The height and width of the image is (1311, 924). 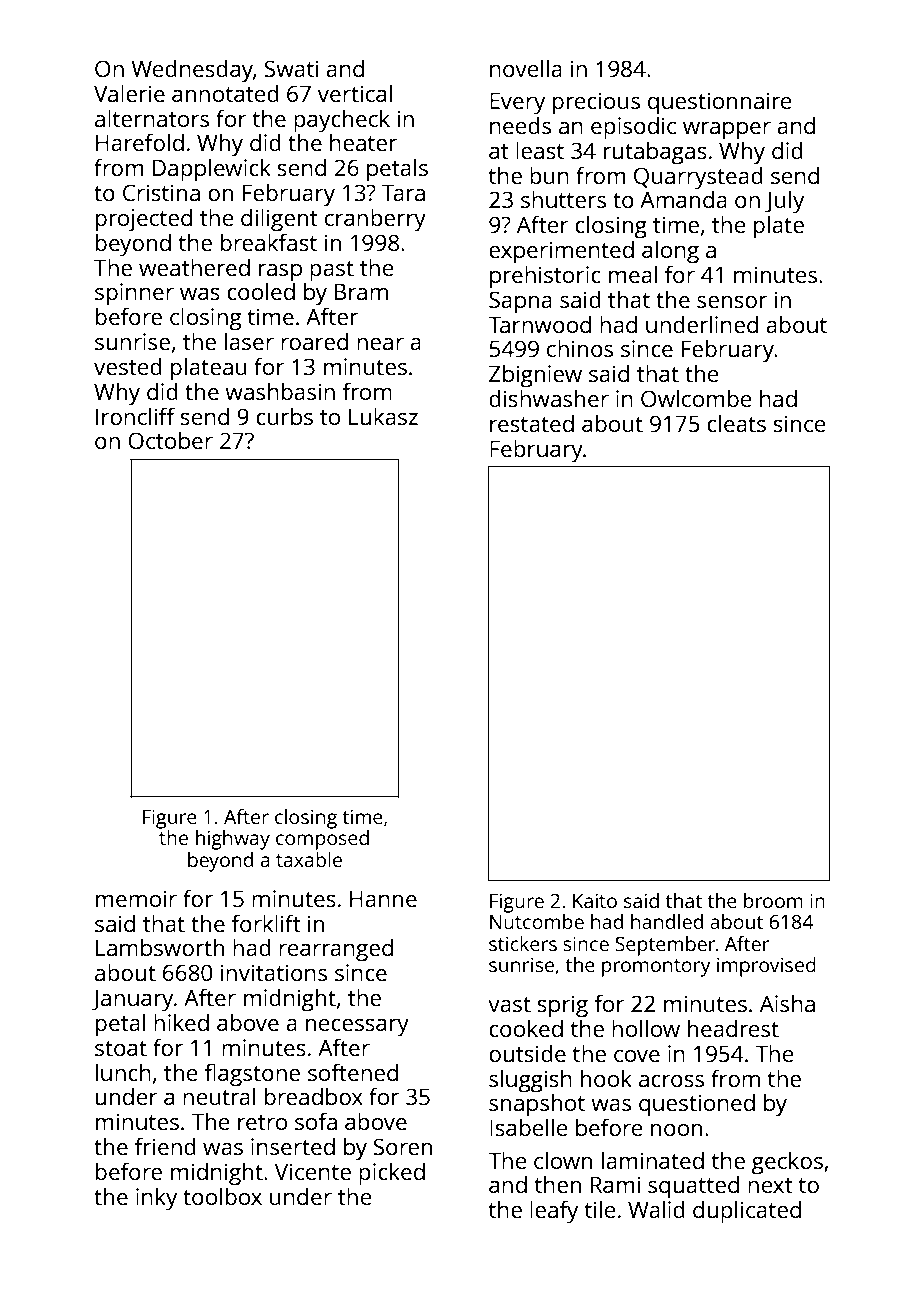 What do you see at coordinates (156, 1199) in the image?
I see `inky` at bounding box center [156, 1199].
